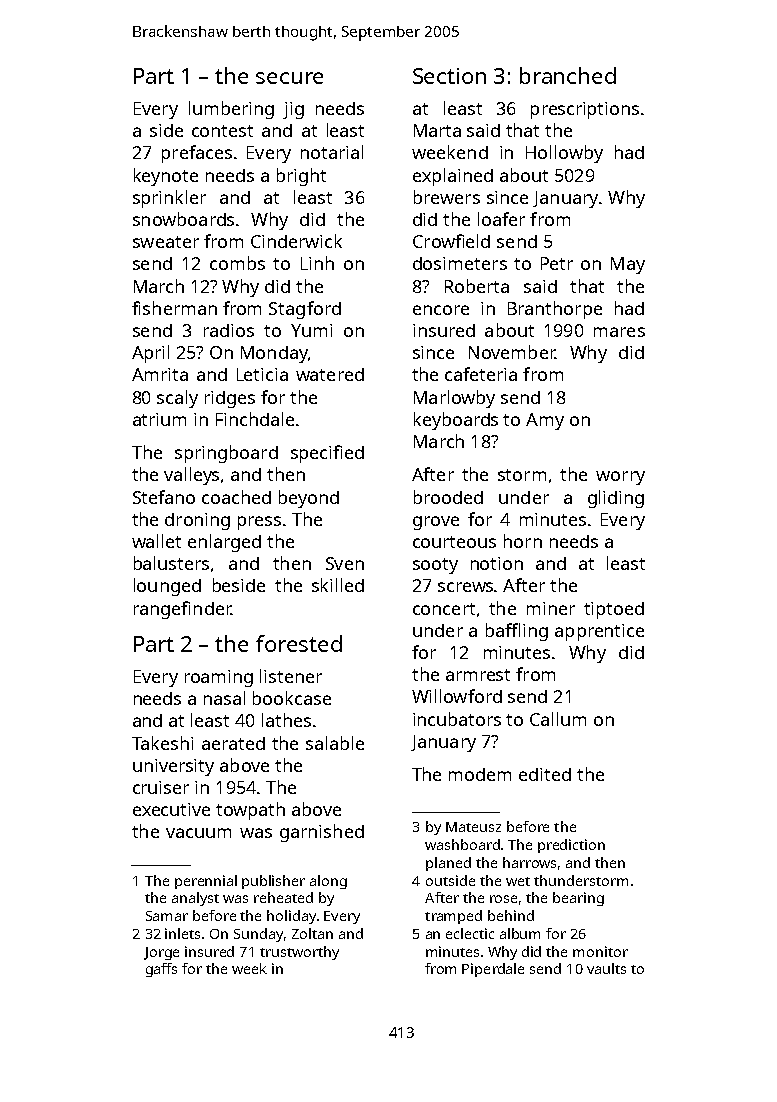  What do you see at coordinates (568, 75) in the image?
I see `branched` at bounding box center [568, 75].
